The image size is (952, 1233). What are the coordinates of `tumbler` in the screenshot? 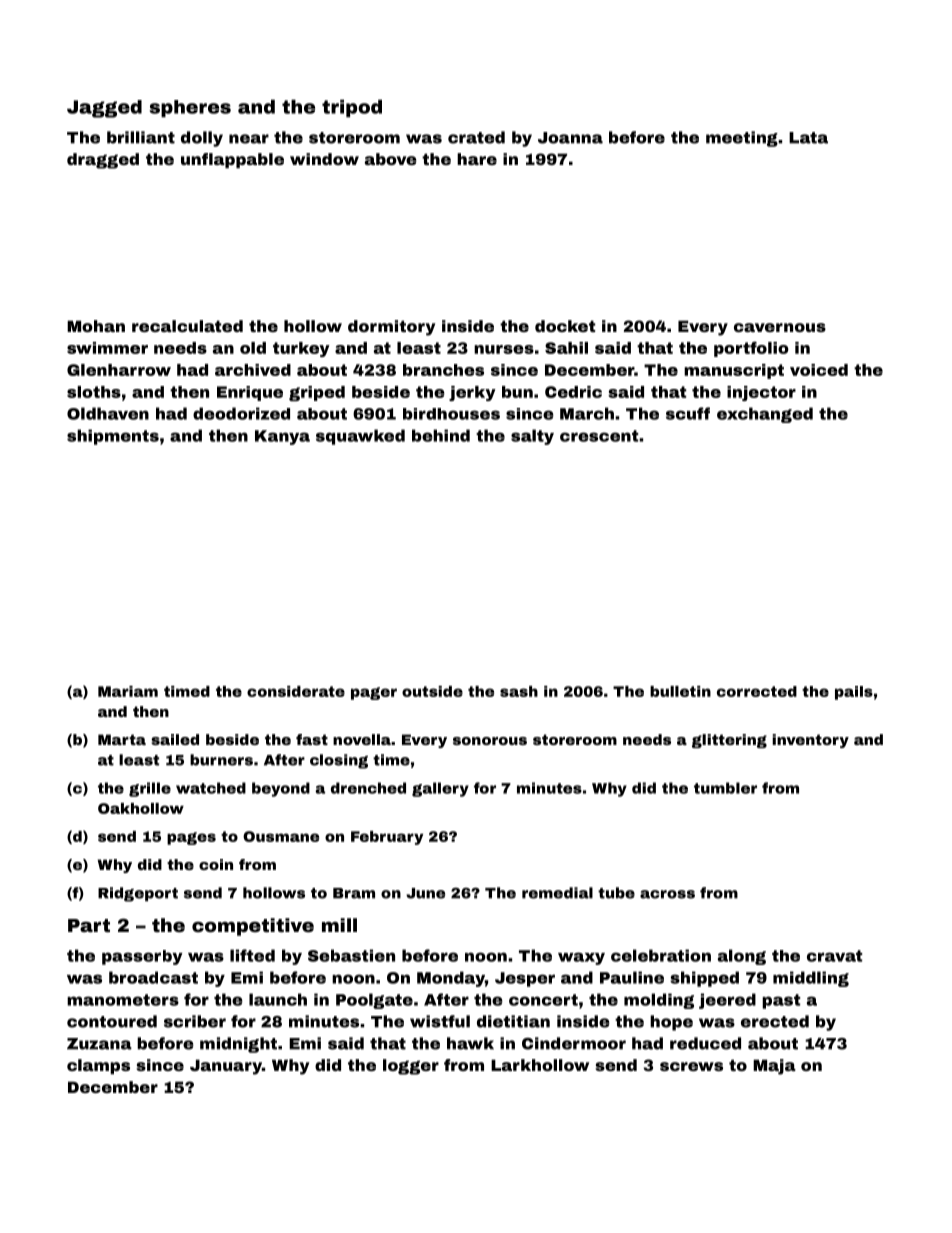 It's located at (725, 788).
